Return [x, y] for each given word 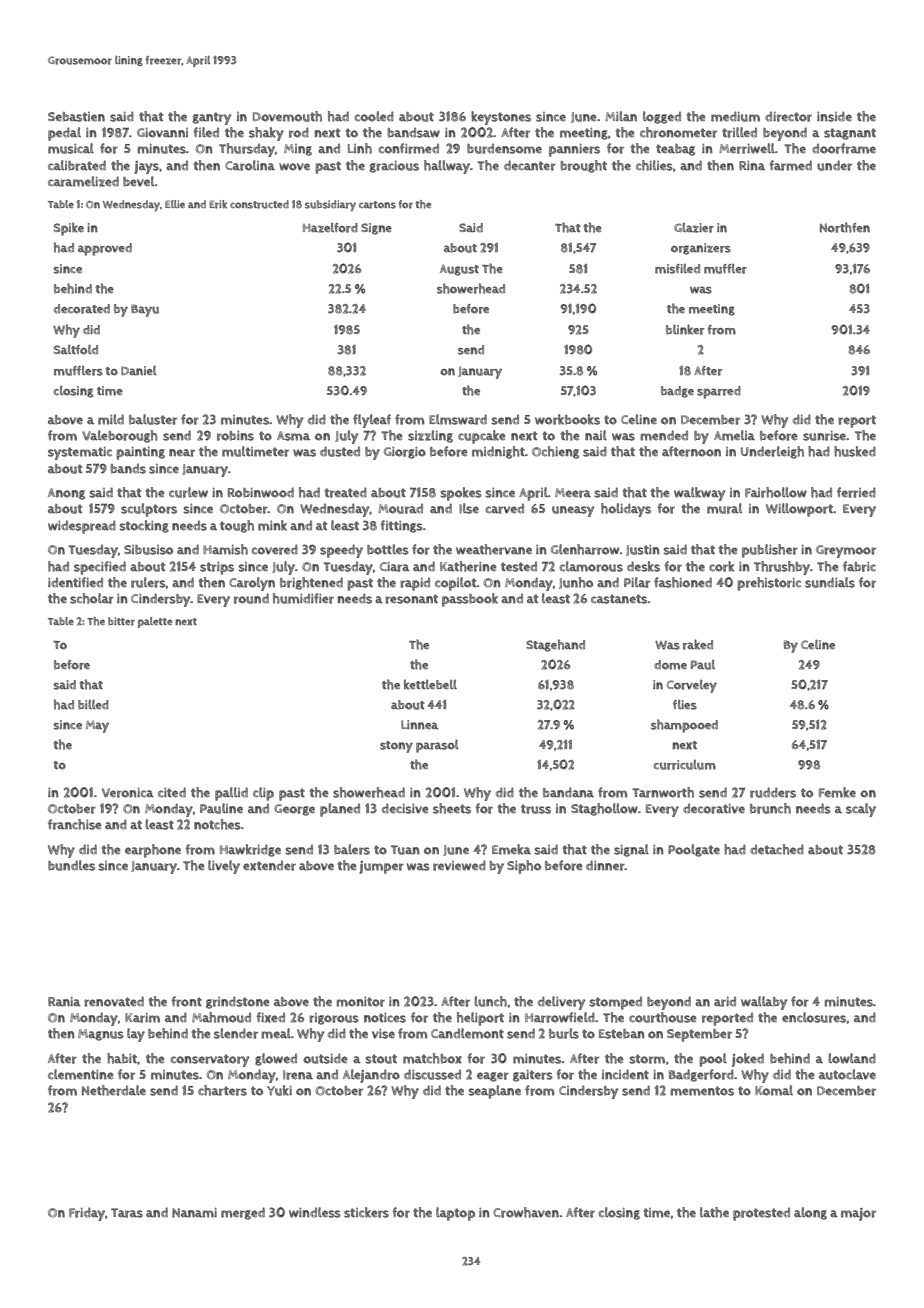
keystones [501, 118]
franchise [75, 824]
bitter [121, 621]
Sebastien [76, 117]
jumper [381, 867]
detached [777, 849]
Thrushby [782, 568]
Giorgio [405, 453]
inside [834, 116]
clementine [81, 1074]
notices [385, 1018]
